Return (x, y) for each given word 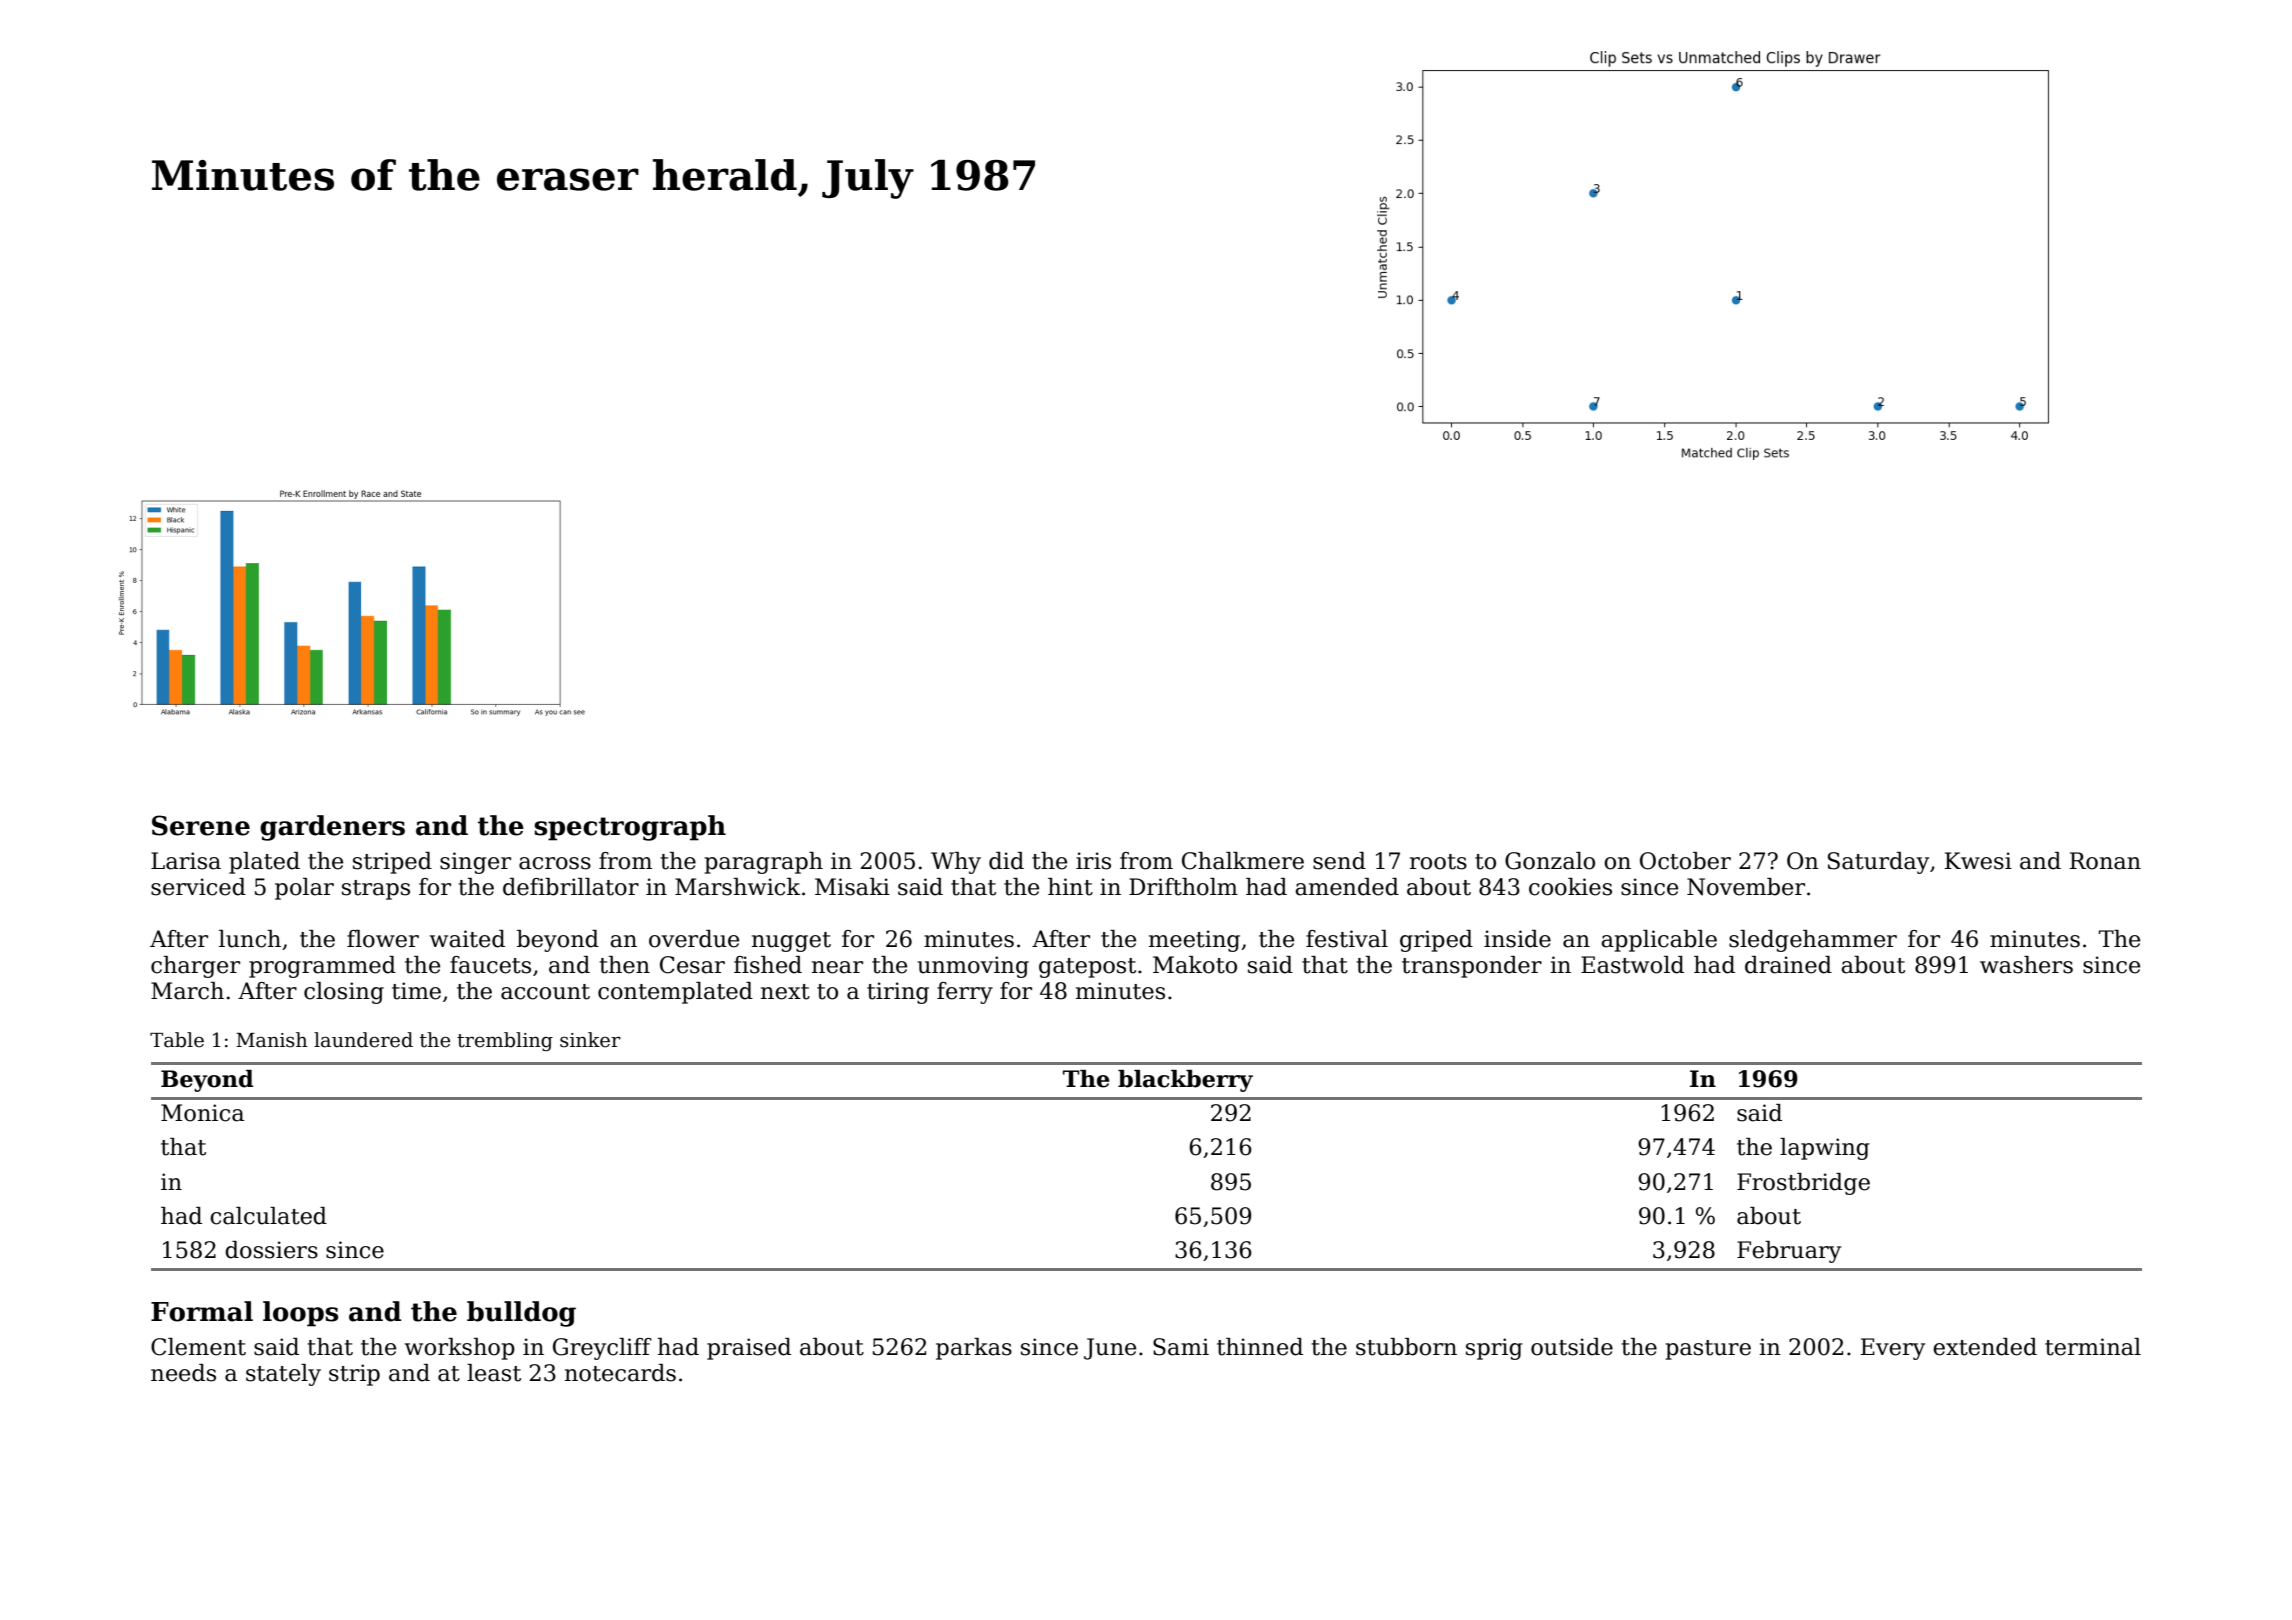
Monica (202, 1113)
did (1006, 861)
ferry (965, 993)
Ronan (2105, 861)
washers (2026, 965)
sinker (590, 1040)
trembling (505, 1041)
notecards (620, 1373)
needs (183, 1373)
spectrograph (630, 828)
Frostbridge (1803, 1184)
